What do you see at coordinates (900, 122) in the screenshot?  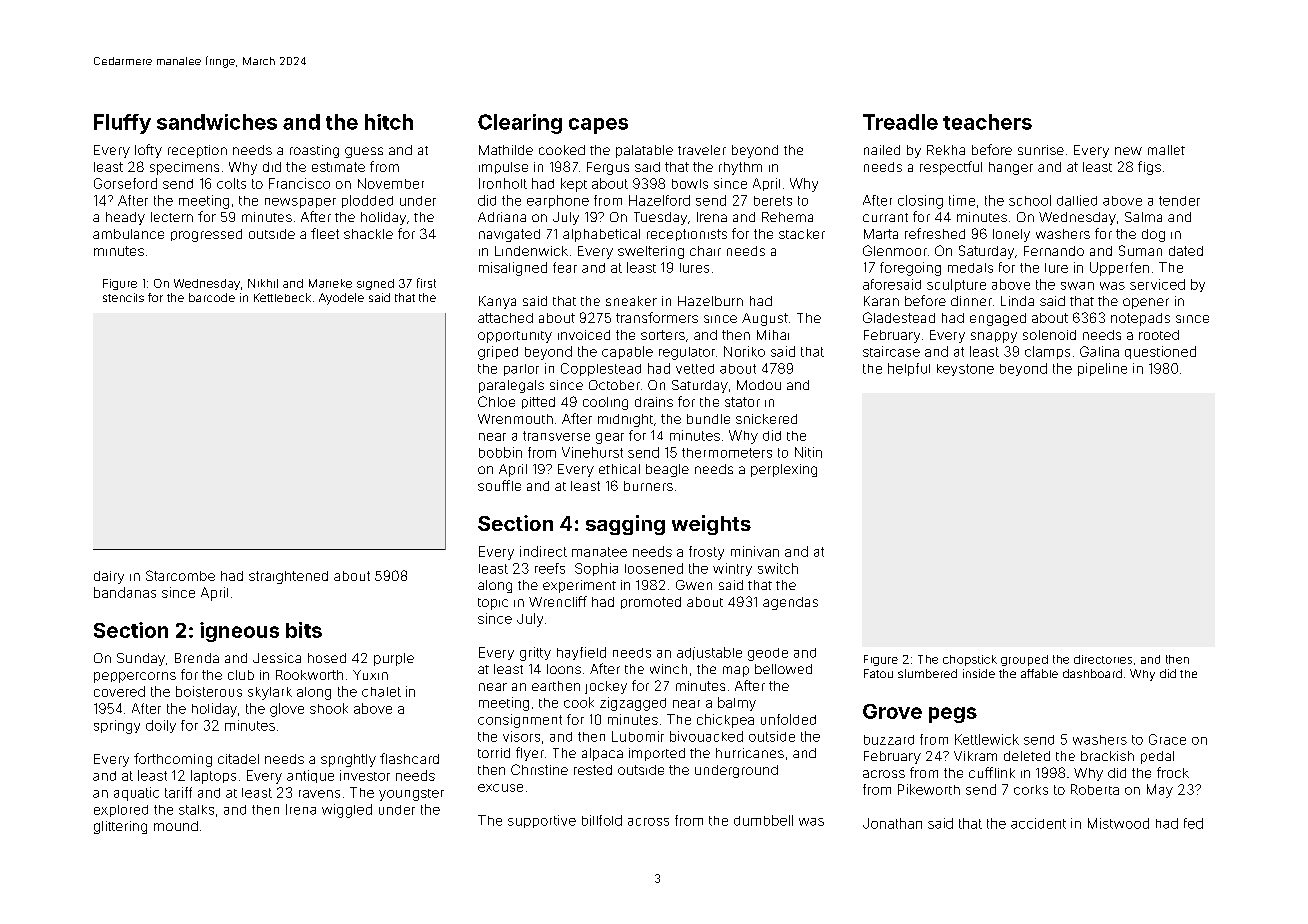 I see `Treadle` at bounding box center [900, 122].
